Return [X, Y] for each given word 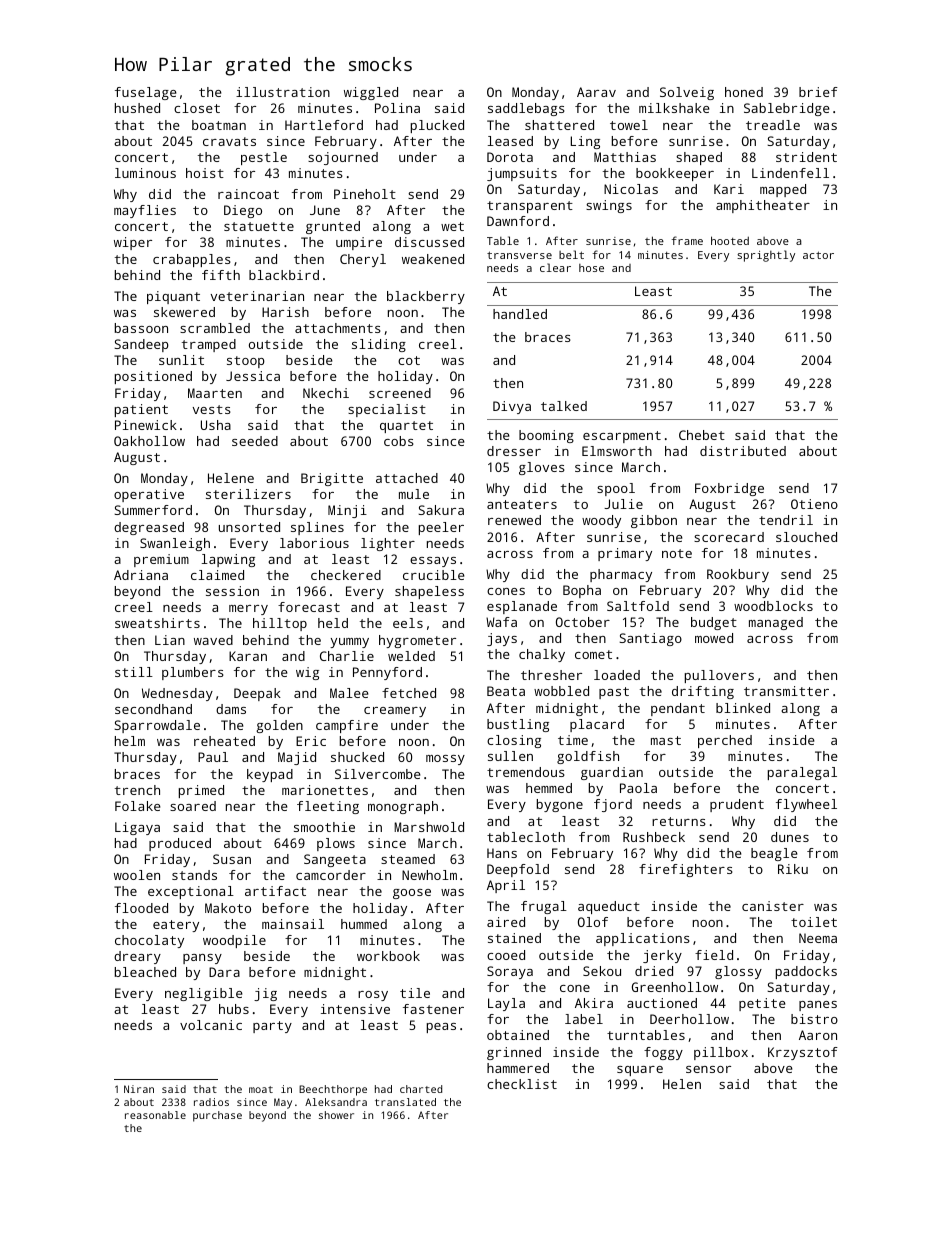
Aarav [596, 92]
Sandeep [141, 345]
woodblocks [773, 606]
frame [687, 240]
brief [818, 92]
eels [408, 623]
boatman [219, 125]
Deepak [257, 694]
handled [520, 314]
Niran [139, 1089]
